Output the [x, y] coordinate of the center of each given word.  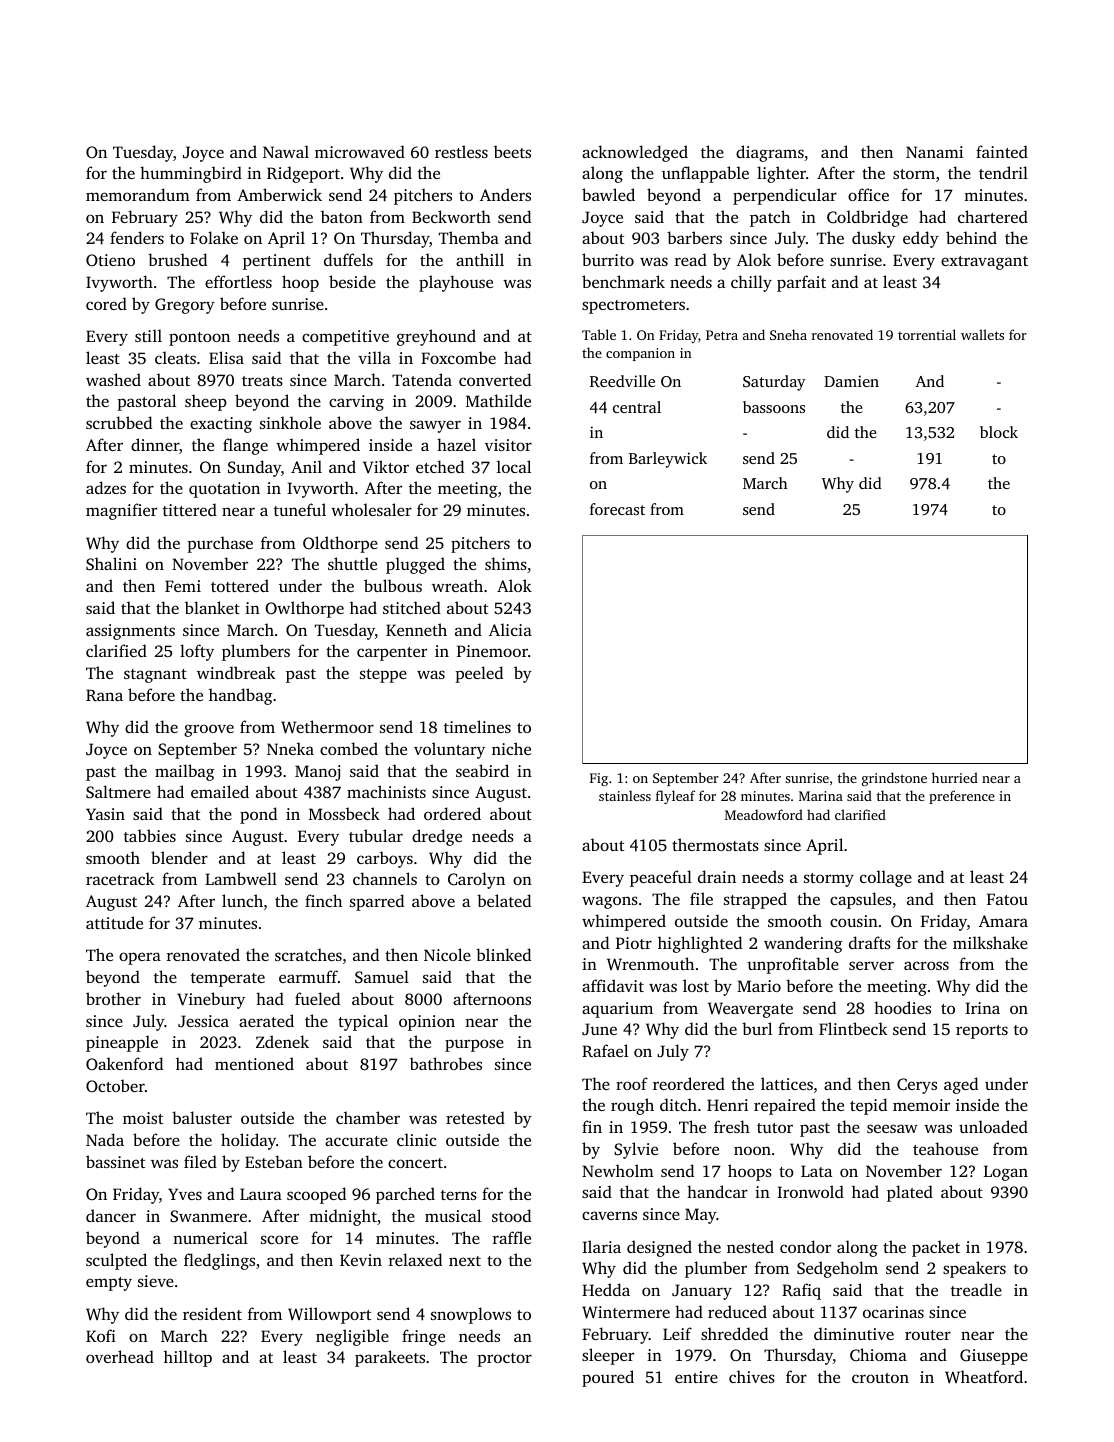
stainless [625, 795]
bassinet [115, 1161]
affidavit [613, 985]
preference [962, 797]
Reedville [622, 381]
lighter [781, 174]
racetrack [120, 878]
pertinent [277, 262]
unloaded [993, 1126]
